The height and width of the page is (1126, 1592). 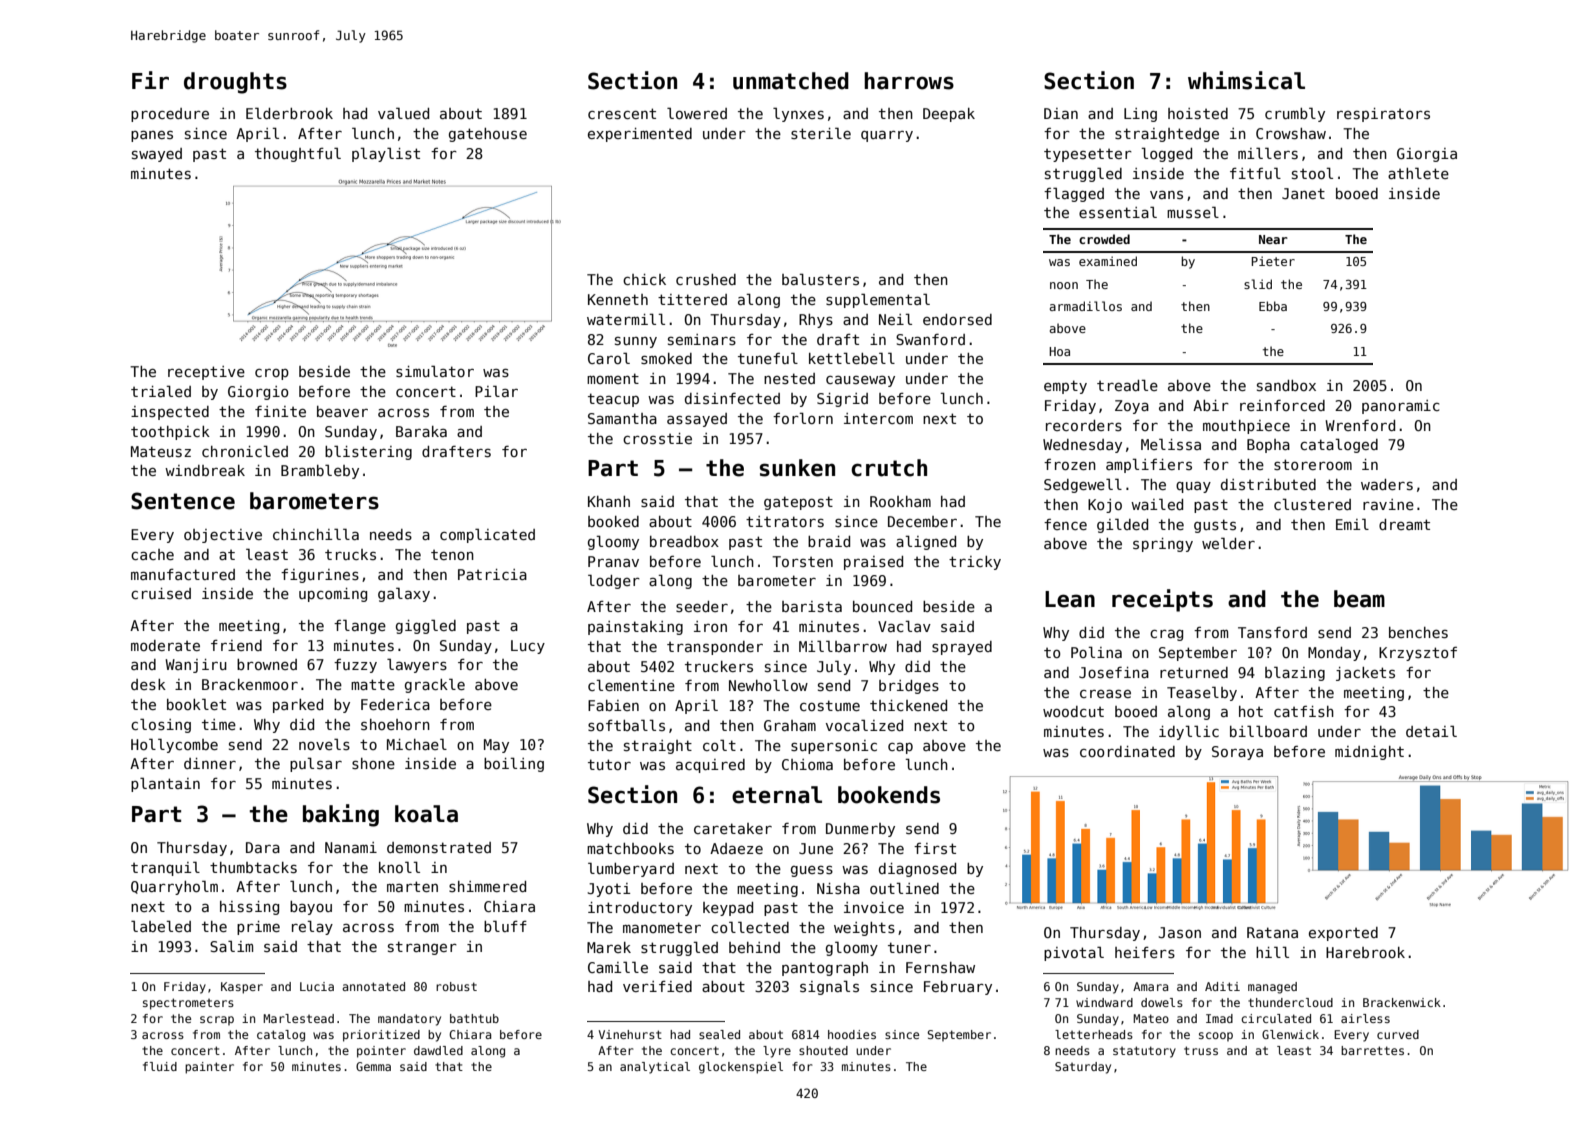 I want to click on droughts, so click(x=235, y=83).
